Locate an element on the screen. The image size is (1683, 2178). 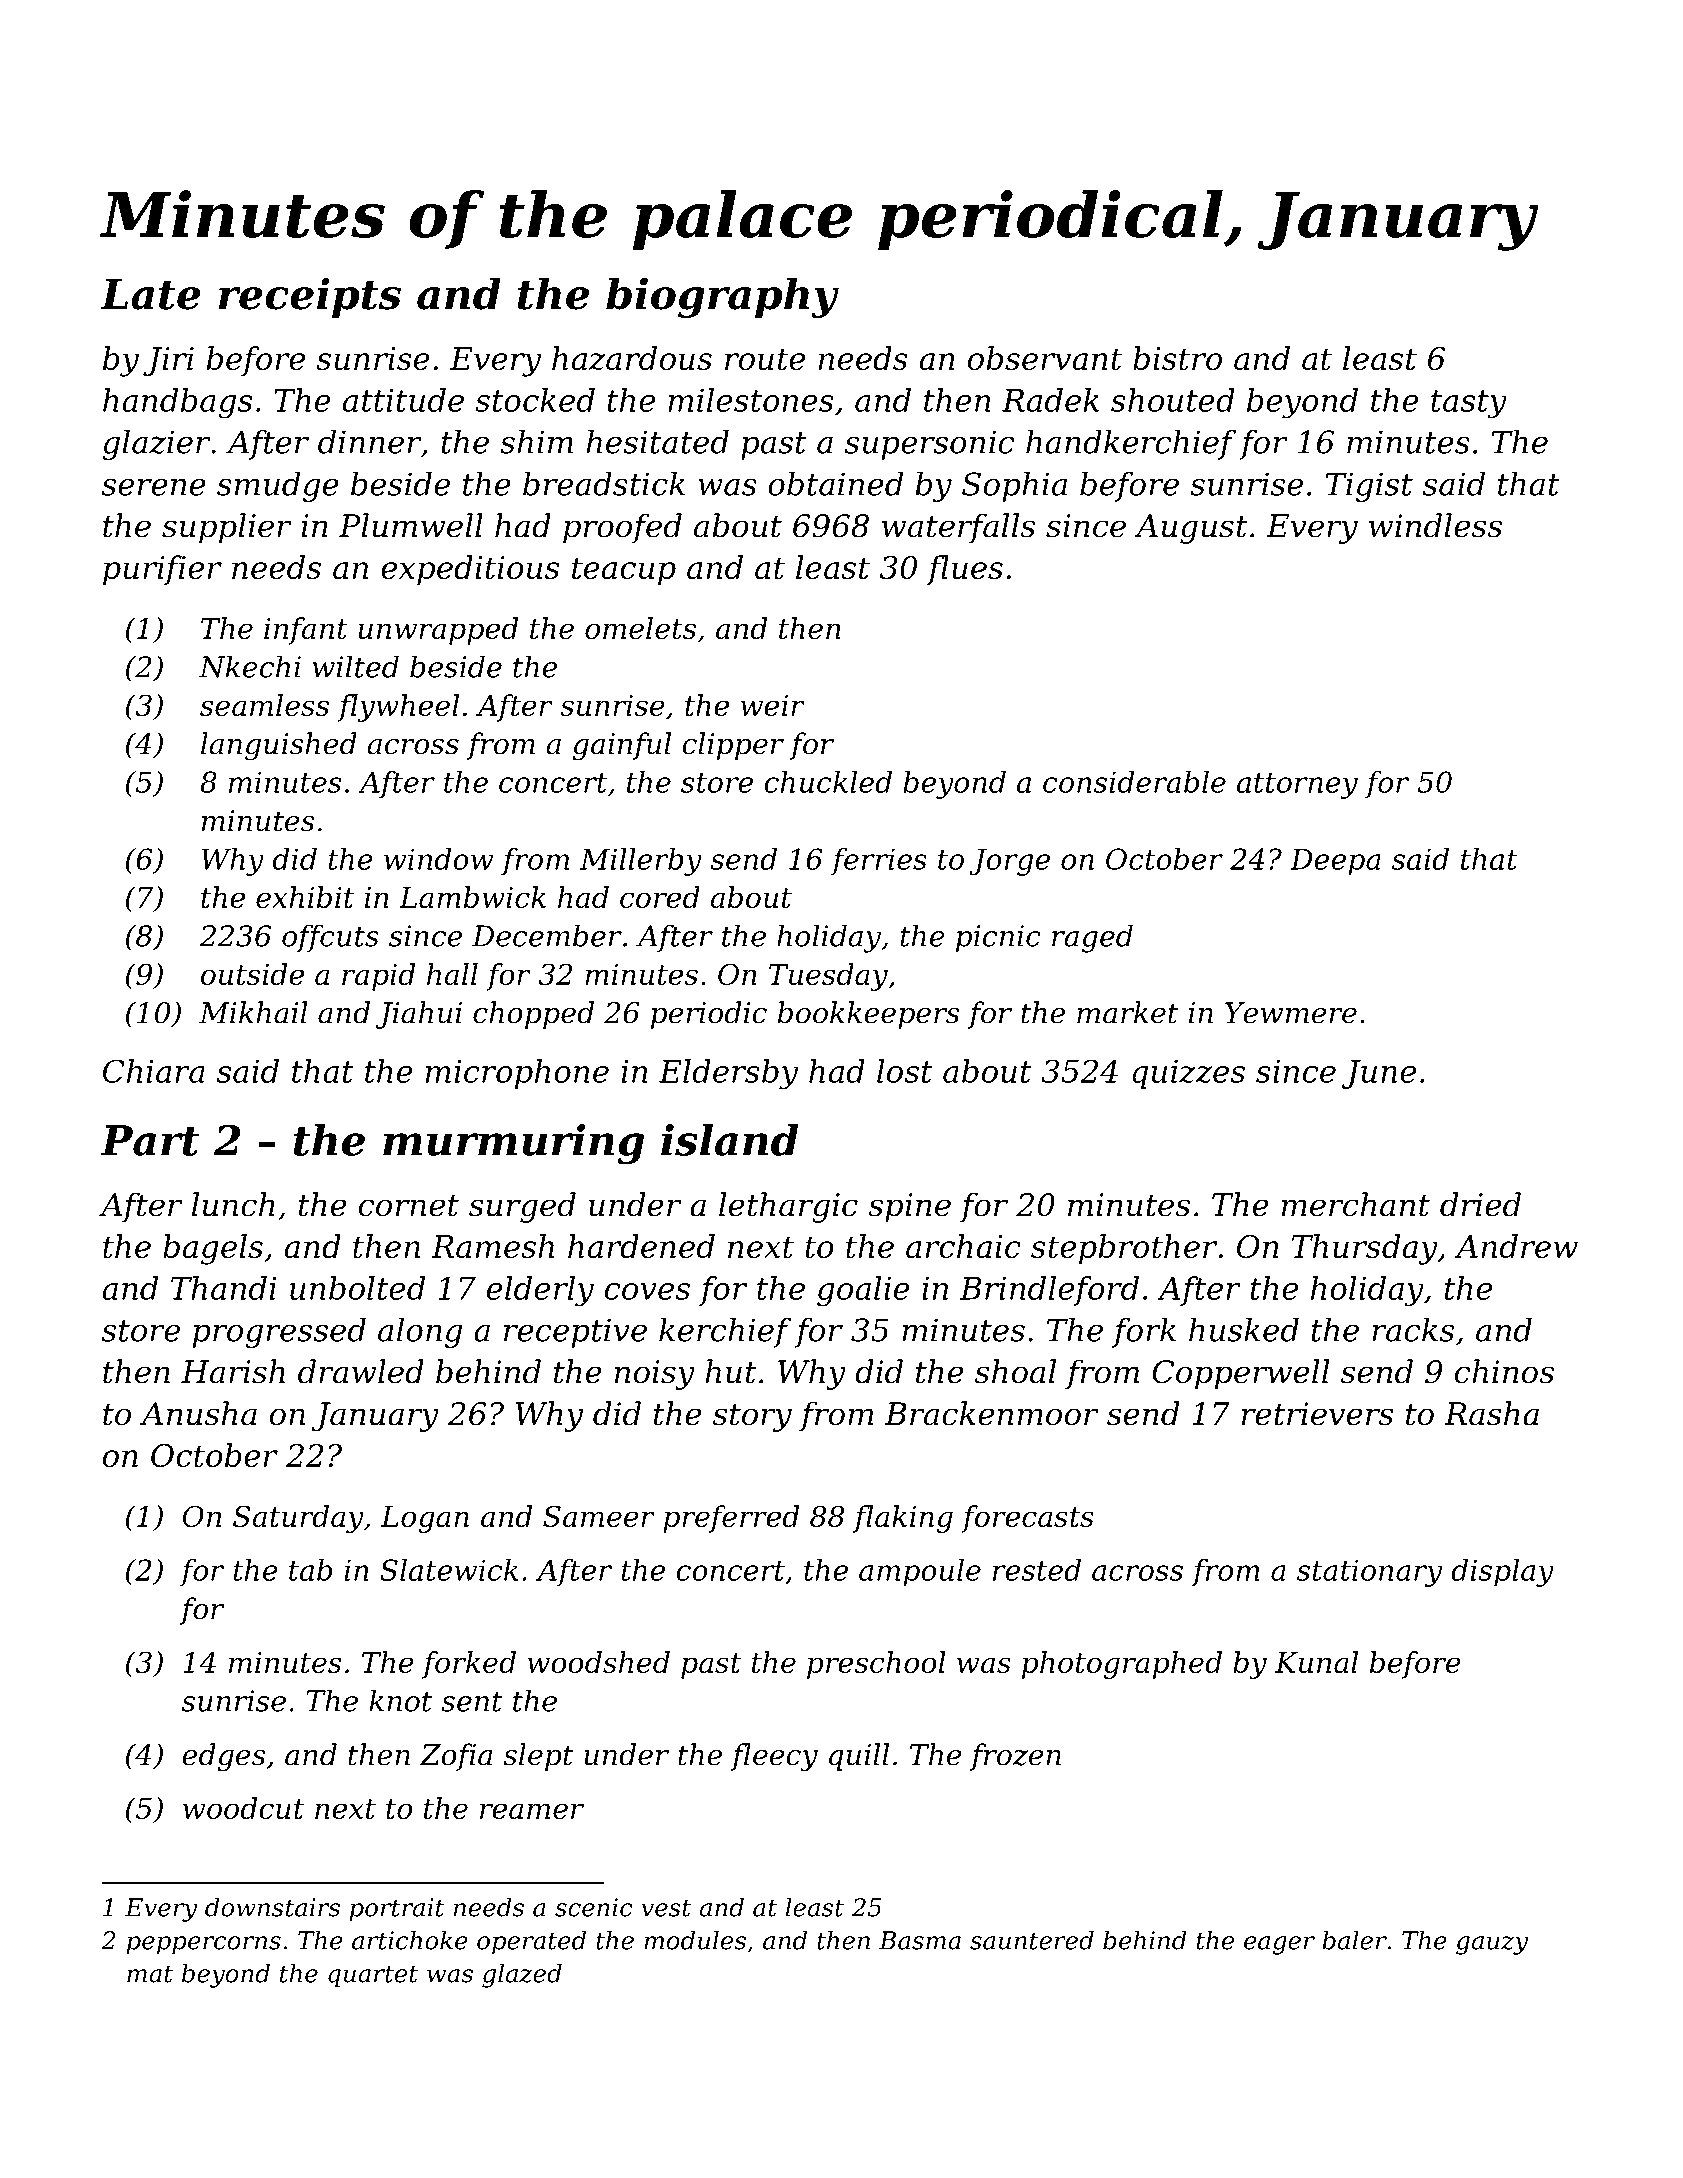
gainful is located at coordinates (622, 746).
